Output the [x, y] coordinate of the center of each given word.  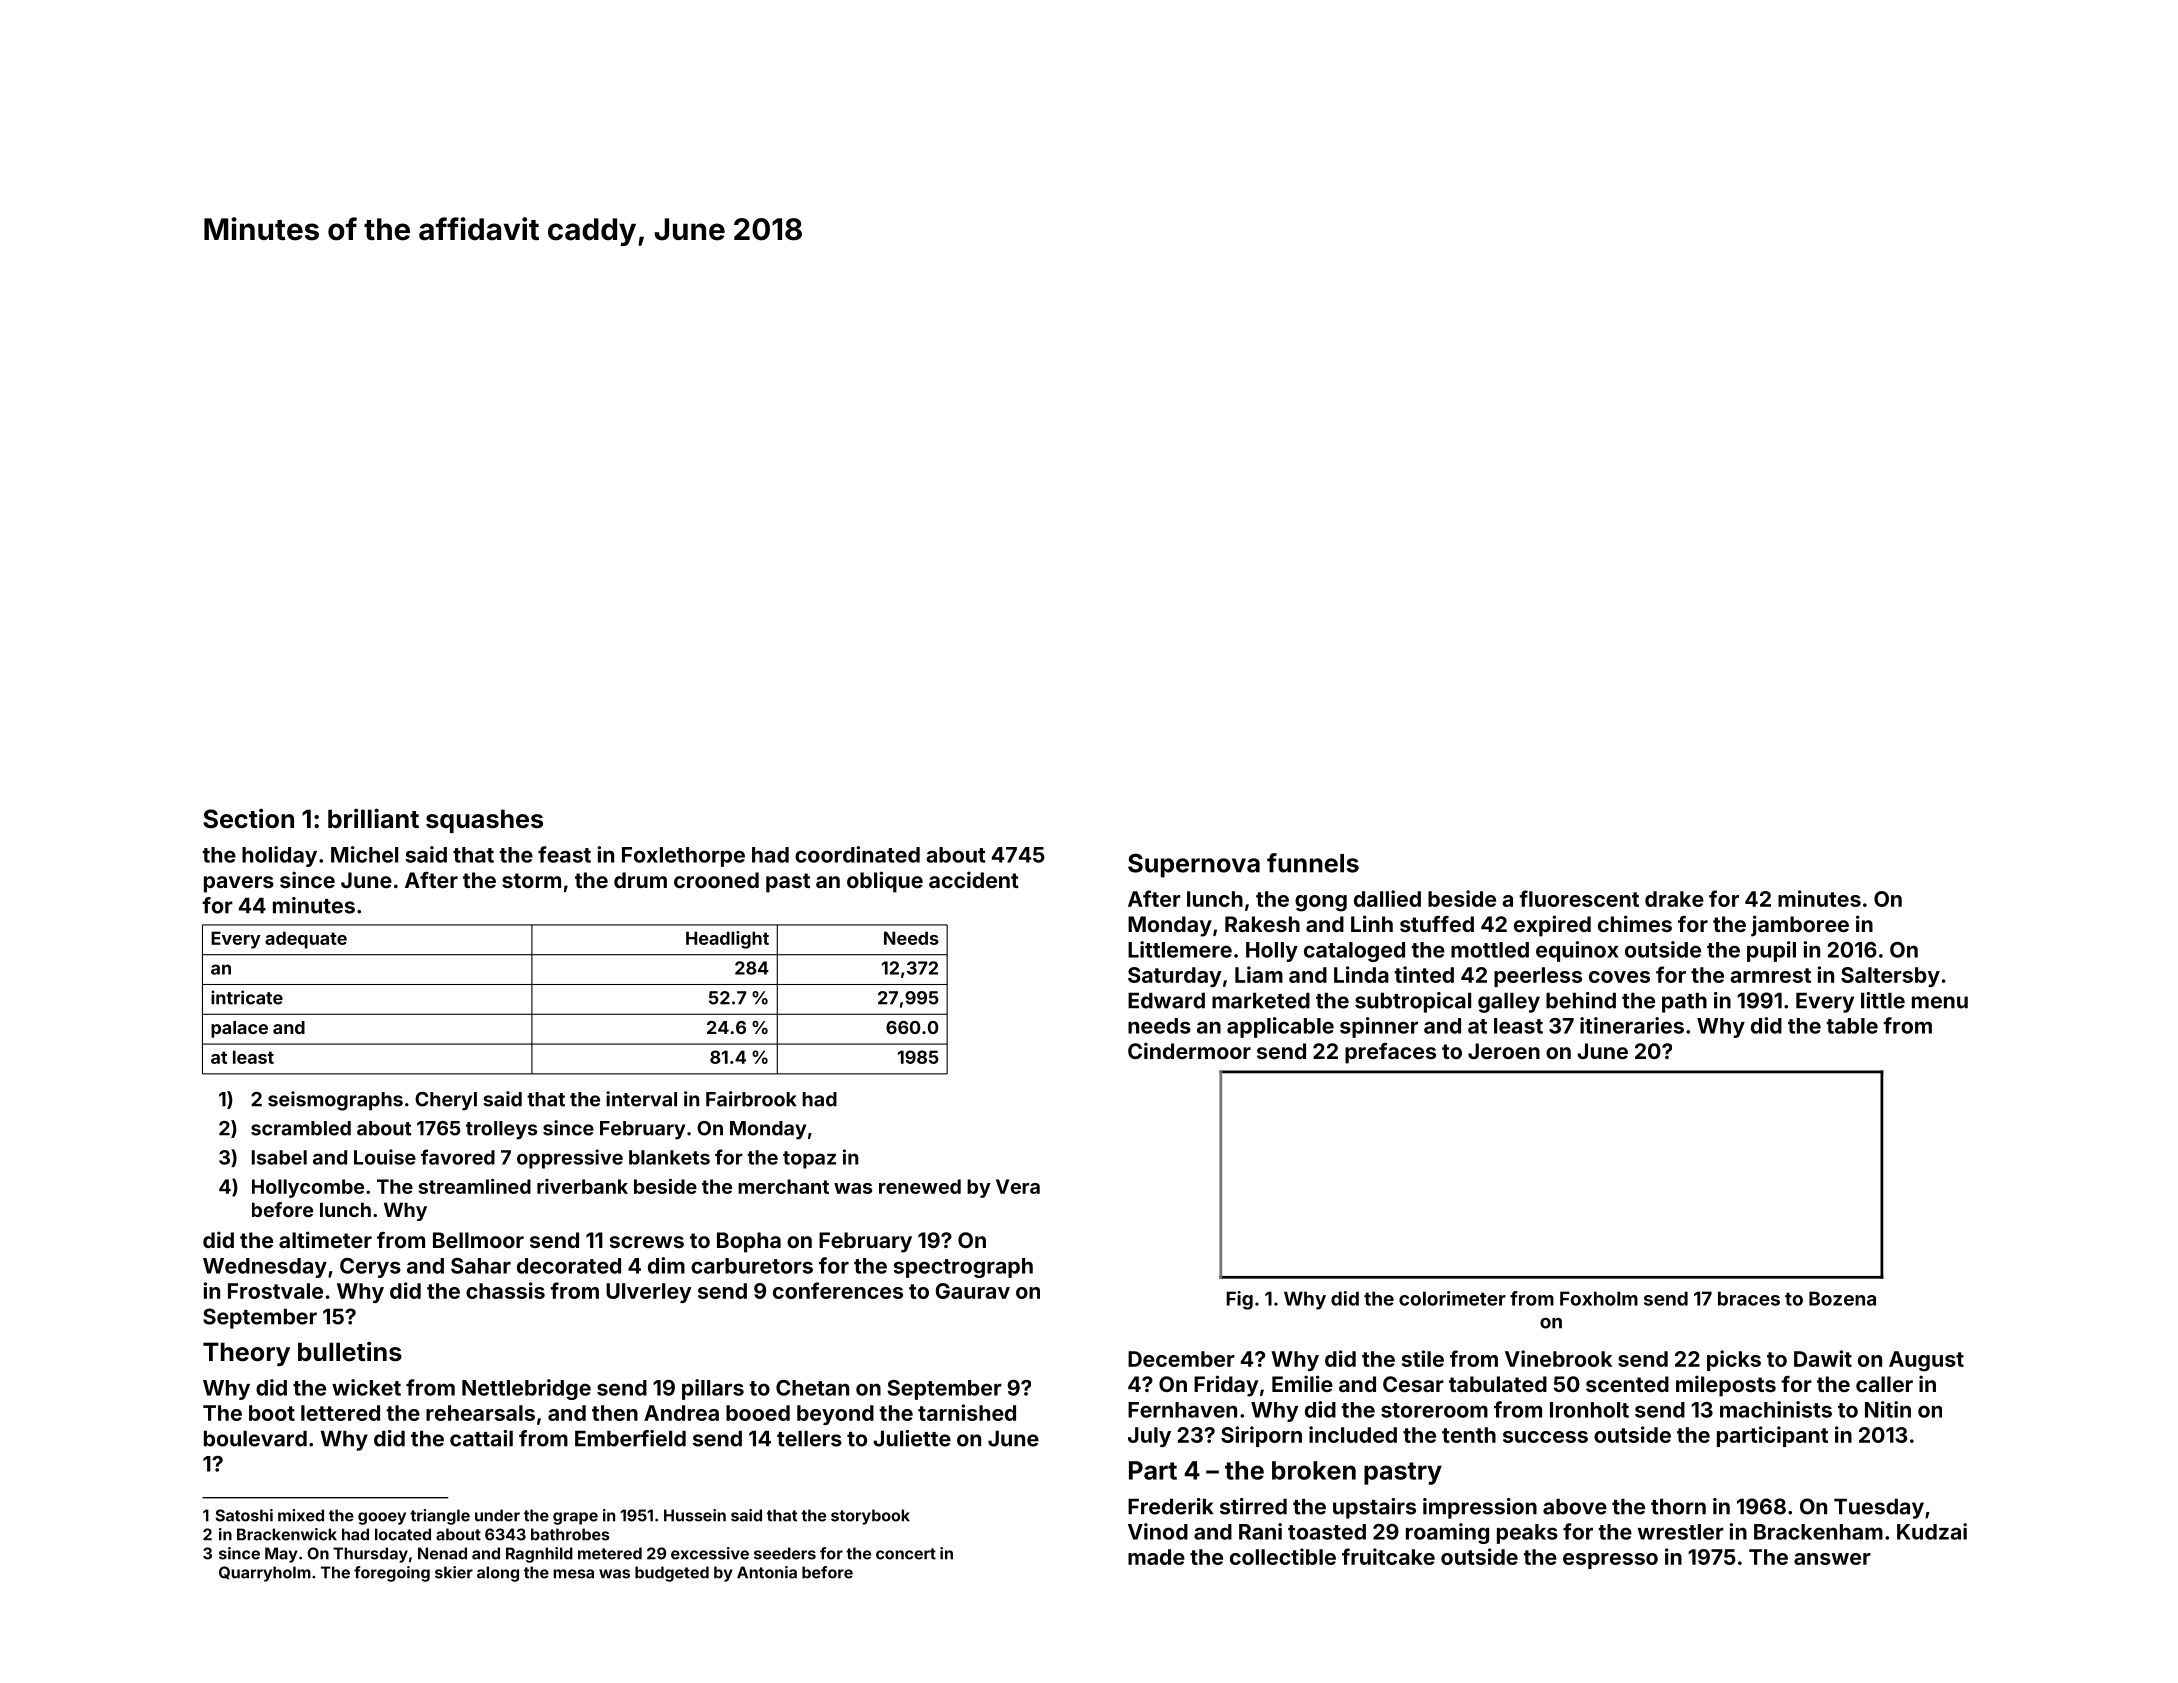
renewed [920, 1186]
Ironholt [1589, 1410]
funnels [1313, 863]
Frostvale [275, 1291]
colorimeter [1452, 1298]
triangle [440, 1517]
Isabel [279, 1157]
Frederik [1171, 1506]
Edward [1166, 1000]
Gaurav [973, 1291]
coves [1619, 977]
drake [1674, 899]
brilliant [373, 818]
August [1926, 1361]
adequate [306, 940]
